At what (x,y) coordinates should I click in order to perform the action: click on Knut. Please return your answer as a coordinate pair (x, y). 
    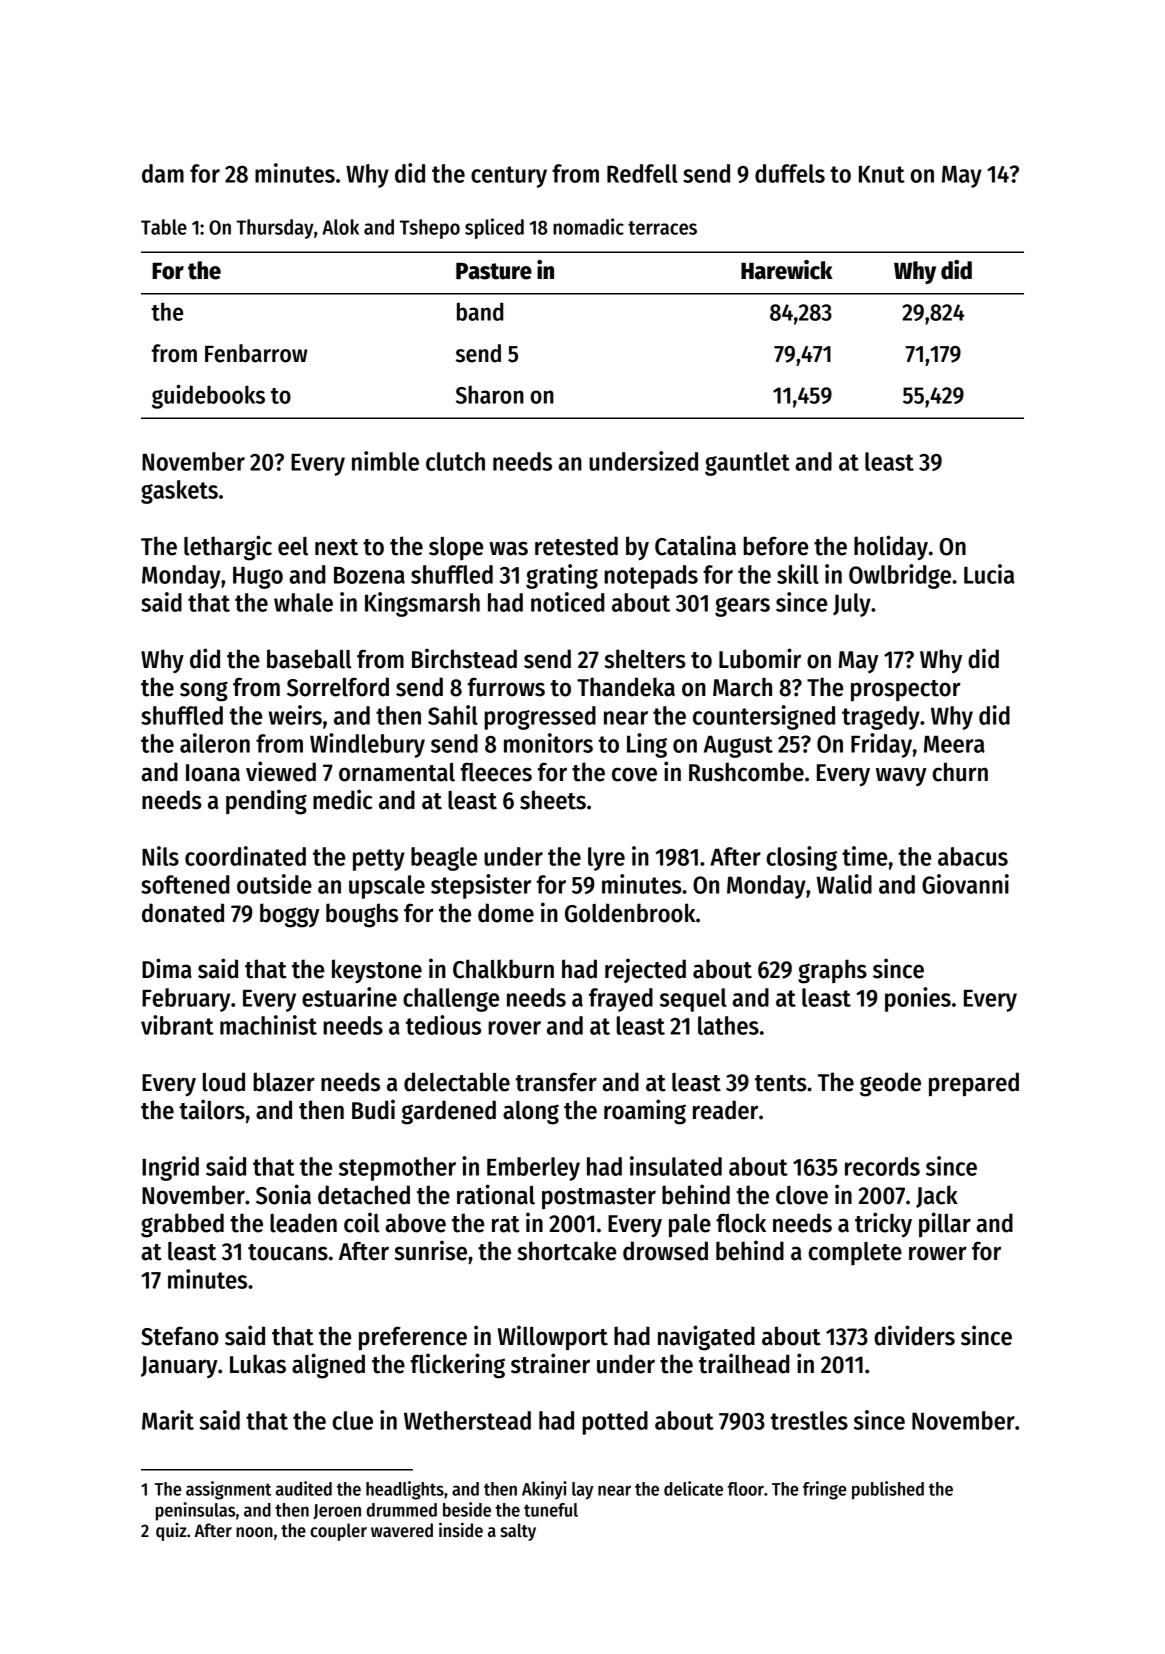
    Looking at the image, I should click on (882, 174).
